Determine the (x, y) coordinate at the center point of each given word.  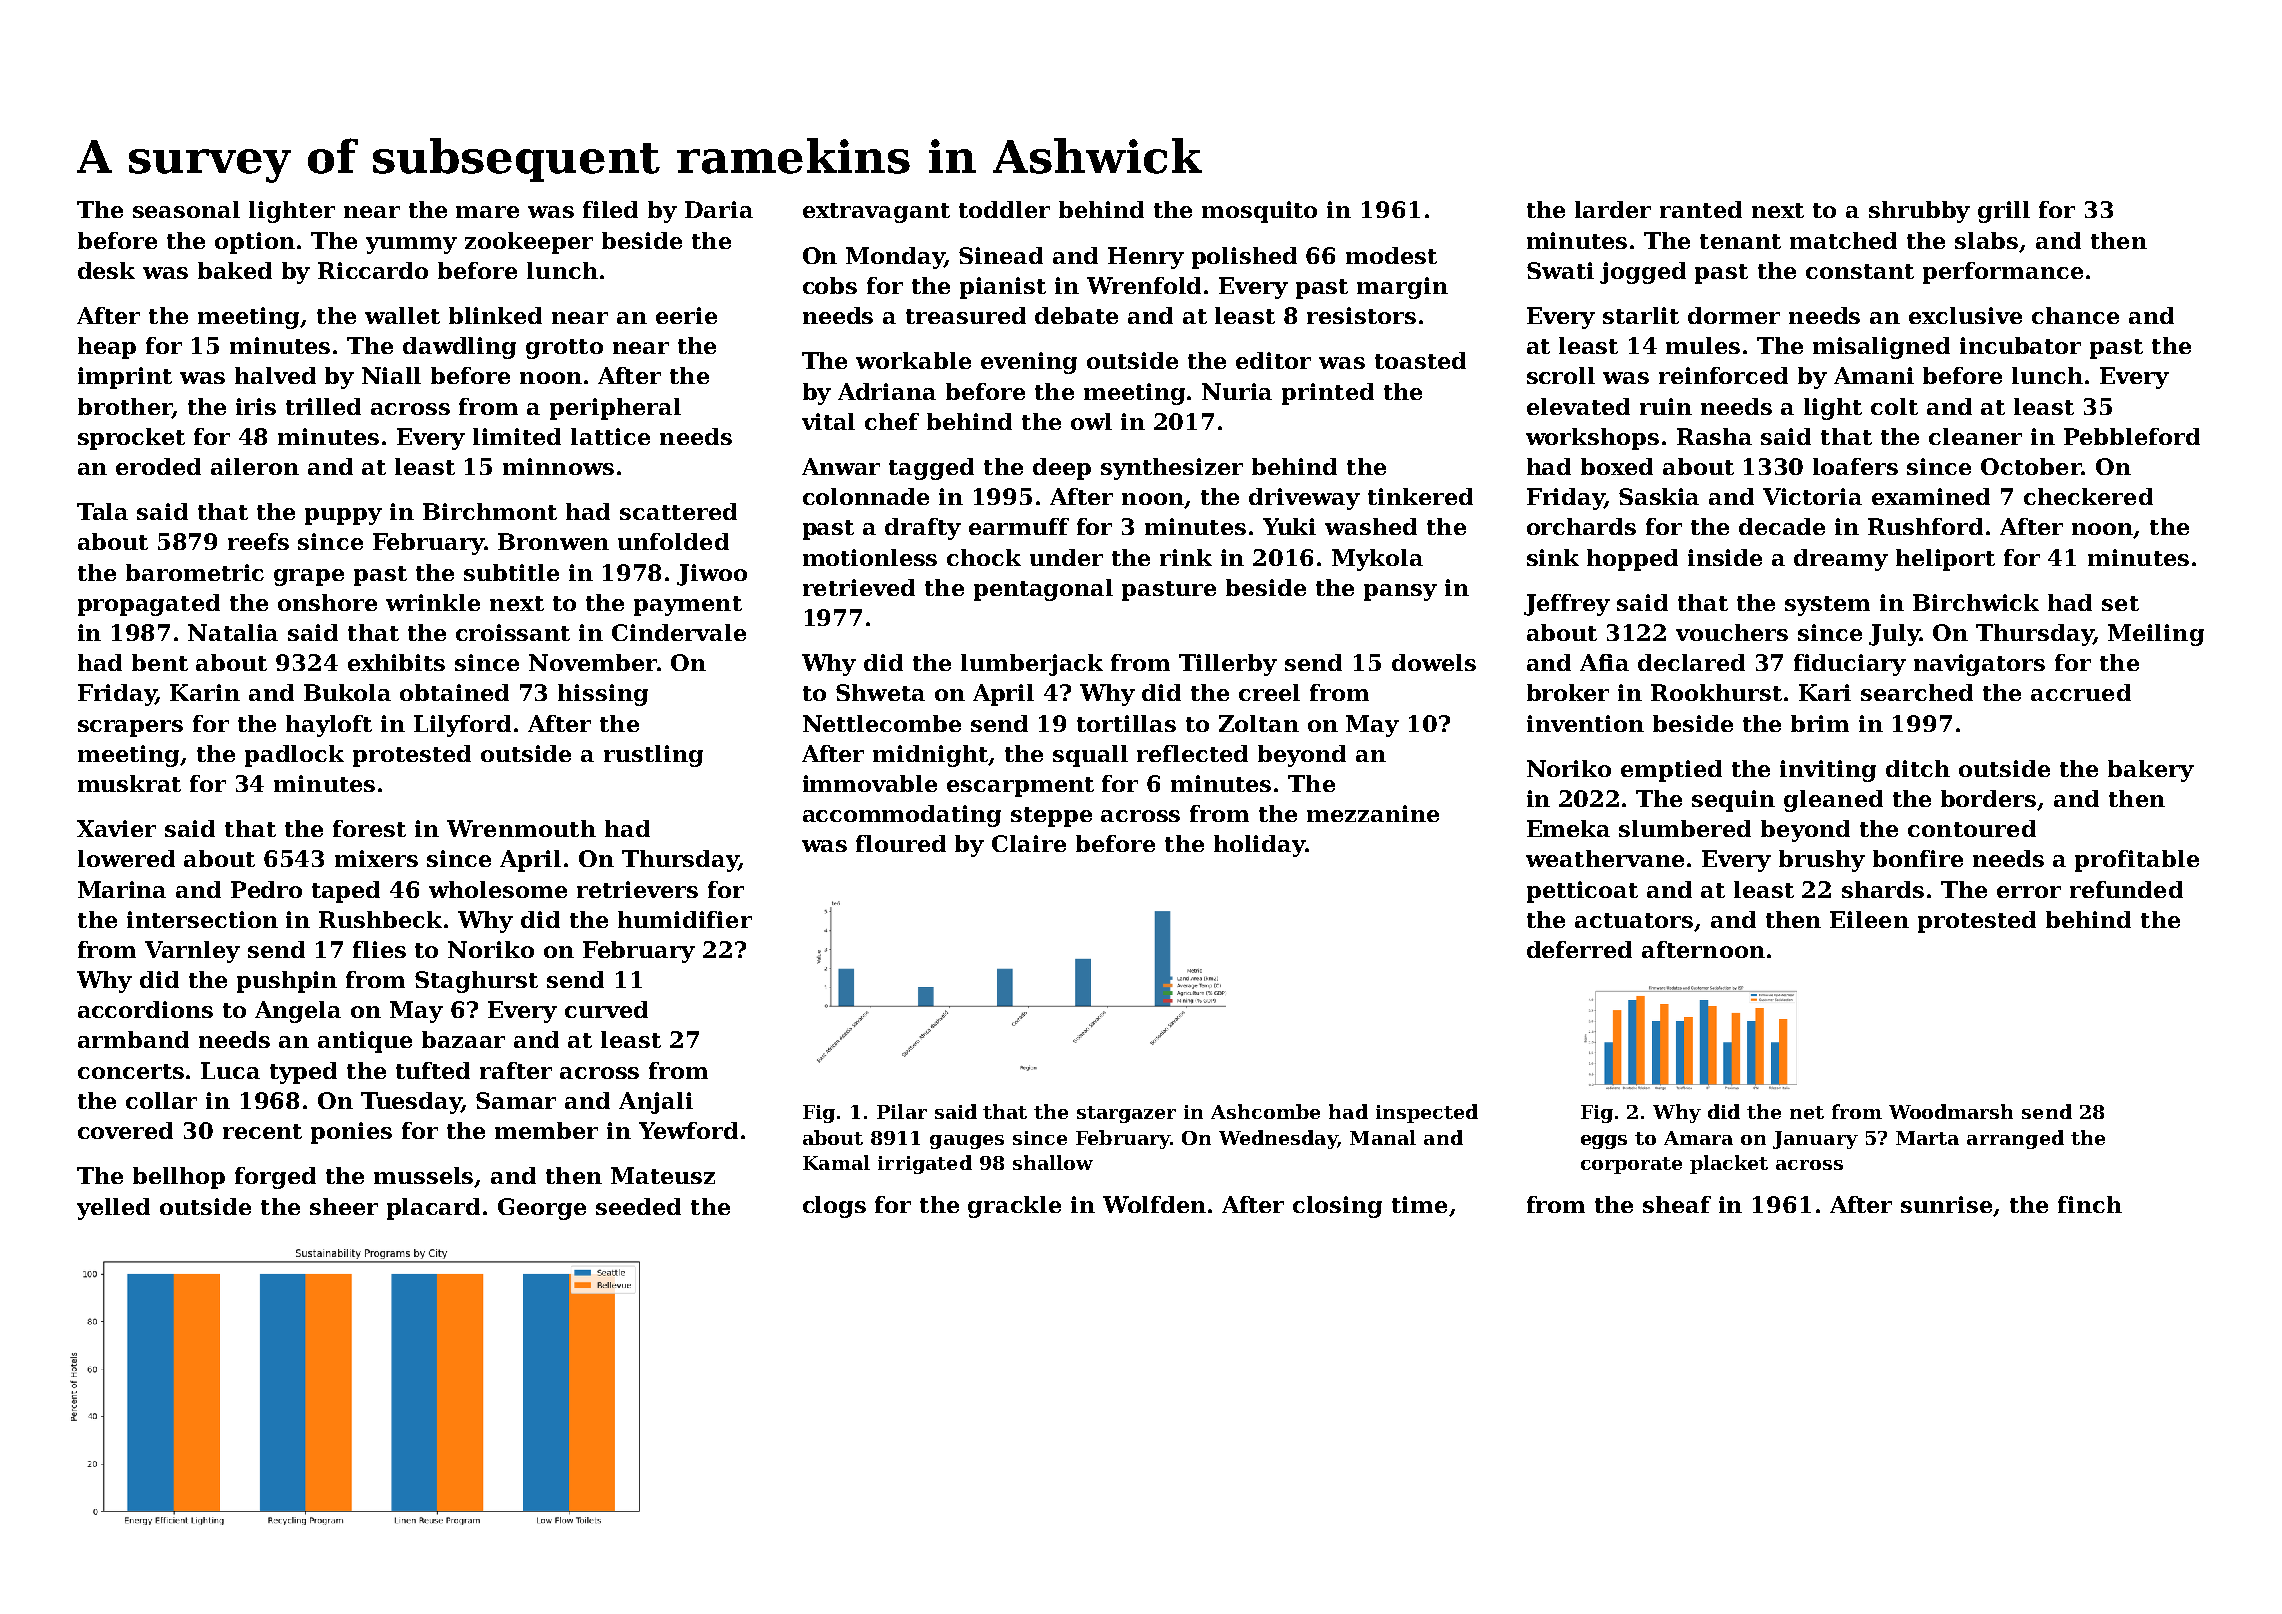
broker (1568, 692)
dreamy (1841, 560)
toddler (1004, 209)
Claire (1029, 843)
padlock (294, 756)
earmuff (1019, 526)
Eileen (1869, 919)
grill (2004, 212)
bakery (2151, 771)
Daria (719, 209)
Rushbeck (380, 919)
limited (517, 436)
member (546, 1130)
